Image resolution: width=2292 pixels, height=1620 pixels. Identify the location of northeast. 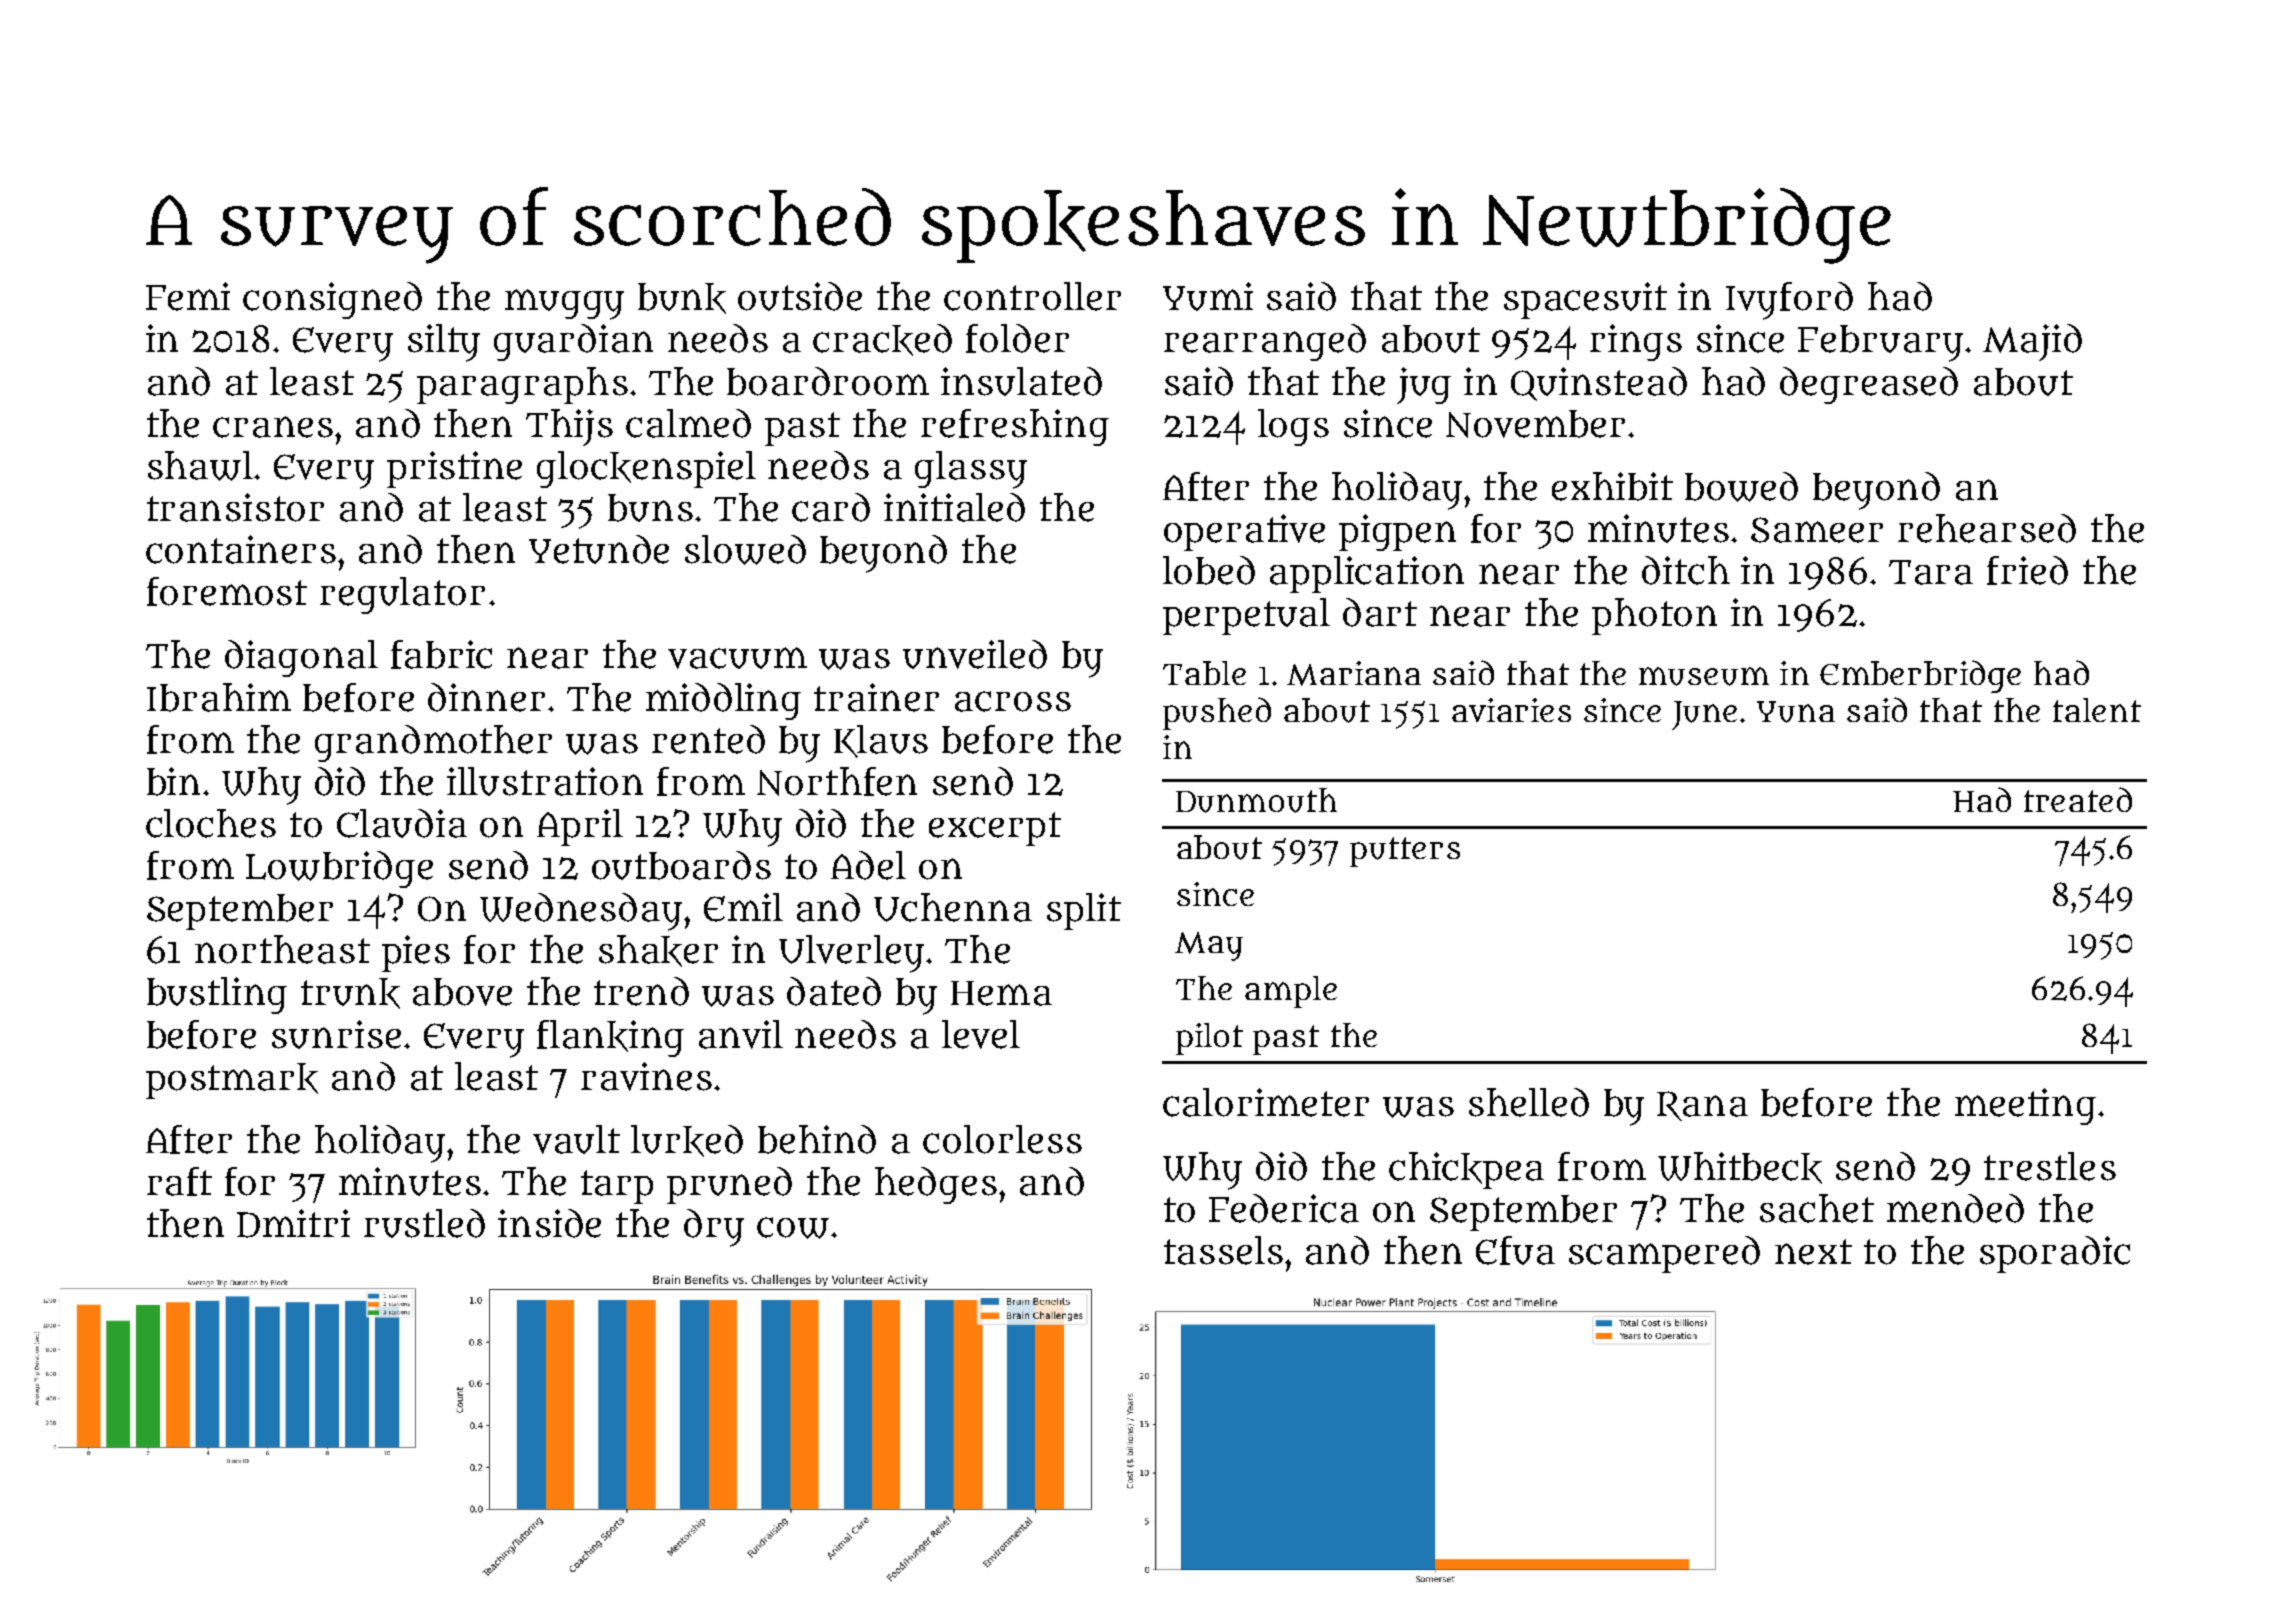
(282, 949).
